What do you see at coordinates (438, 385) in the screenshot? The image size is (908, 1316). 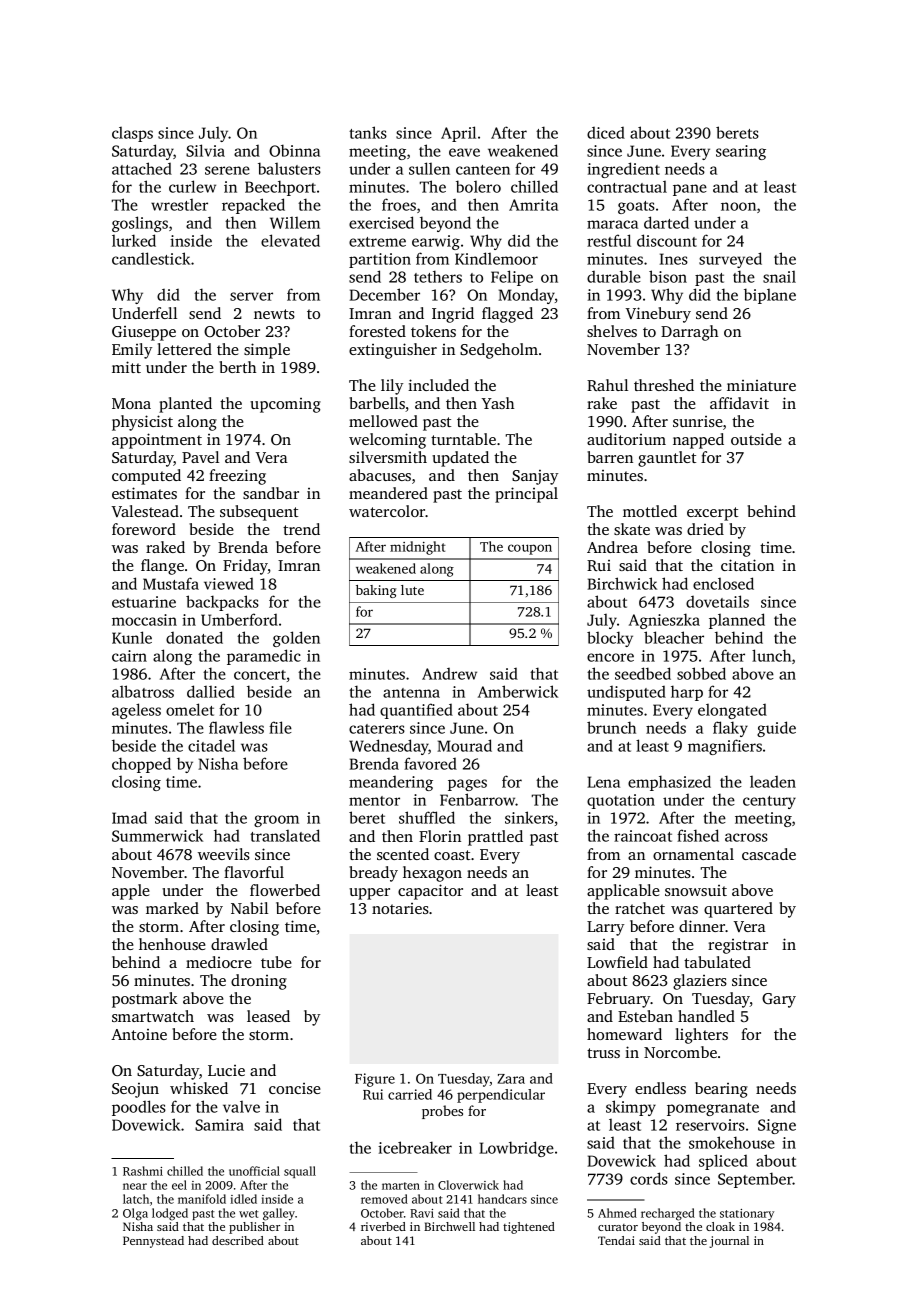 I see `included` at bounding box center [438, 385].
